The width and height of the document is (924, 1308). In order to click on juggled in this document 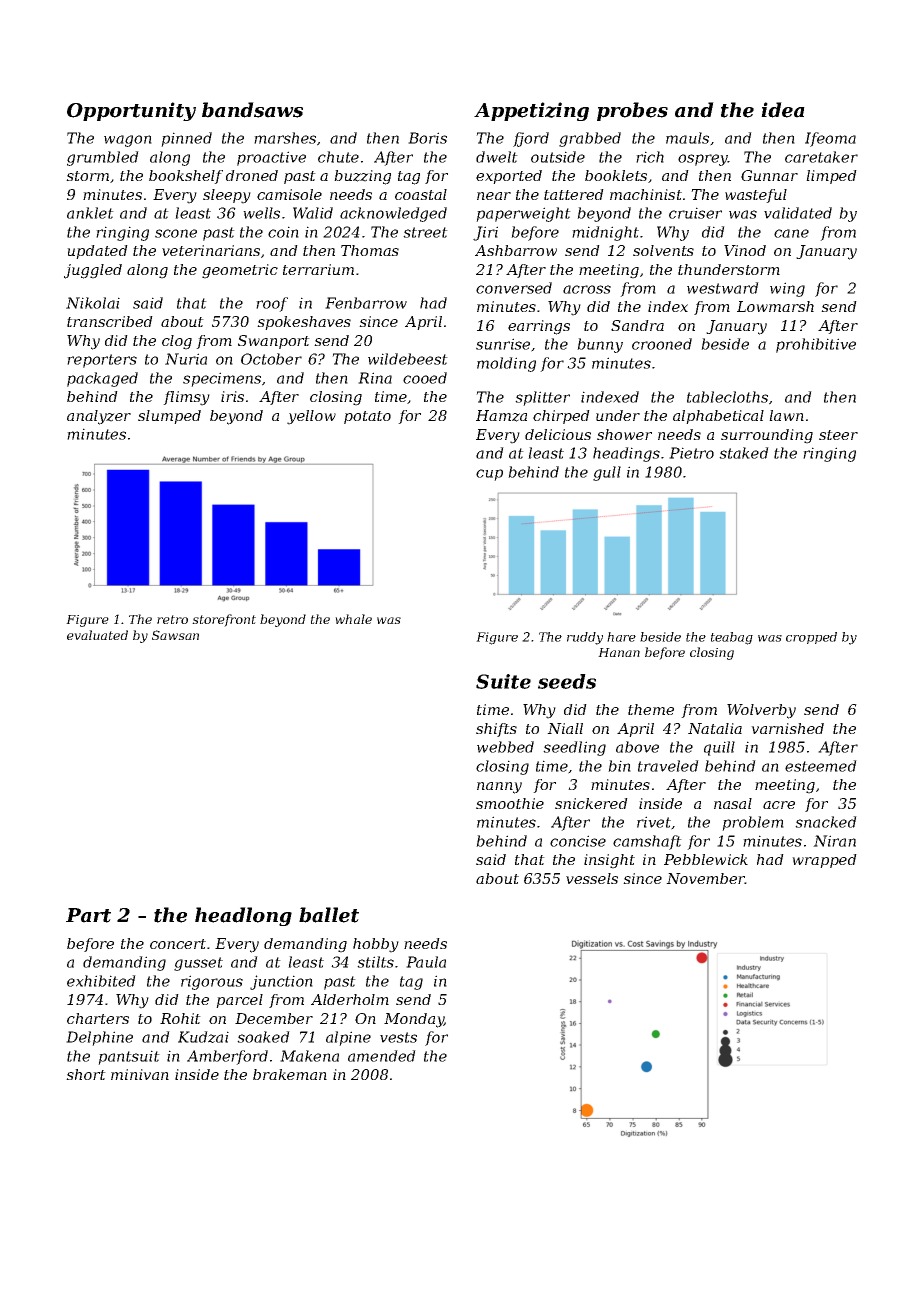, I will do `click(93, 271)`.
